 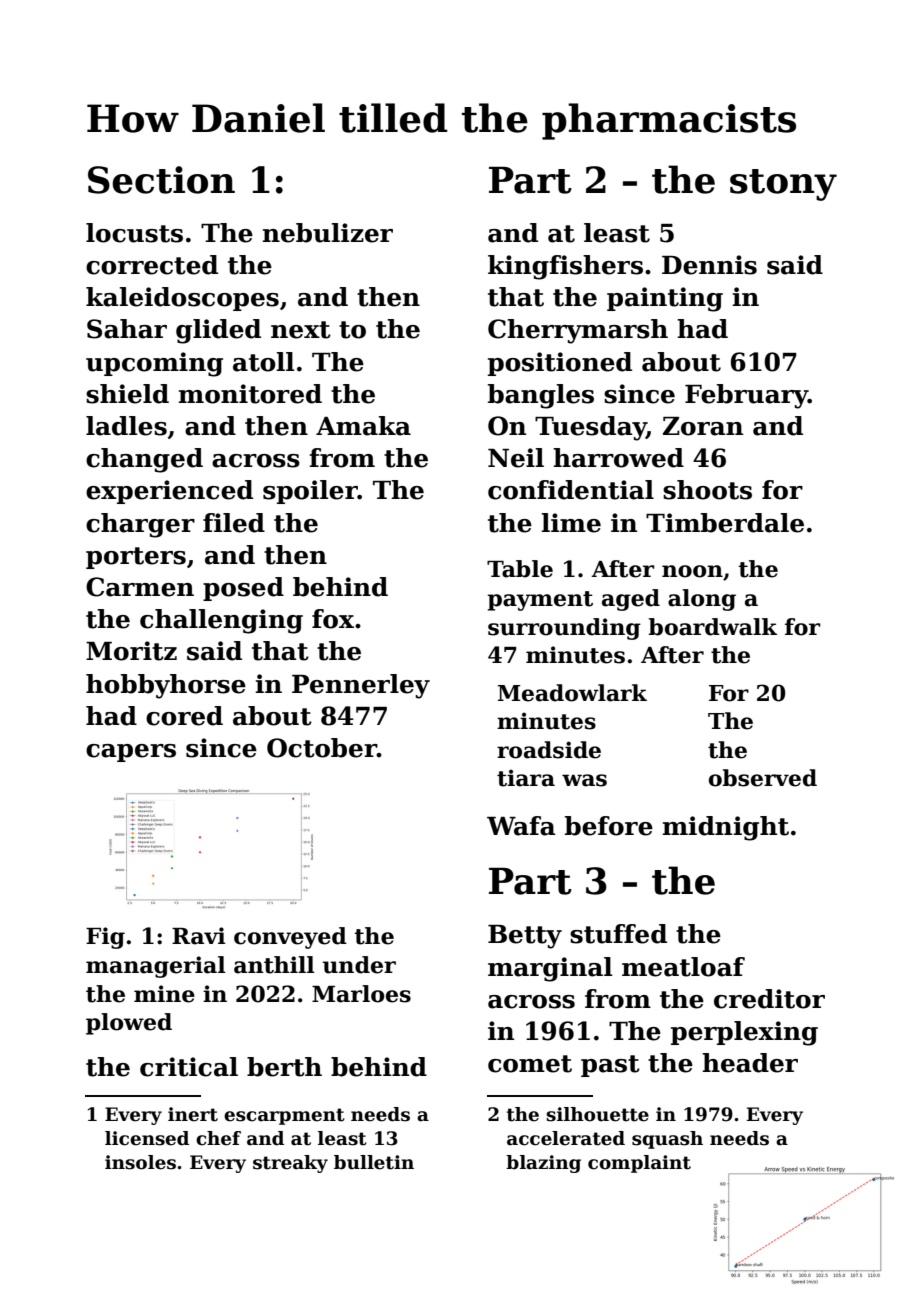 I want to click on stony, so click(x=783, y=185).
